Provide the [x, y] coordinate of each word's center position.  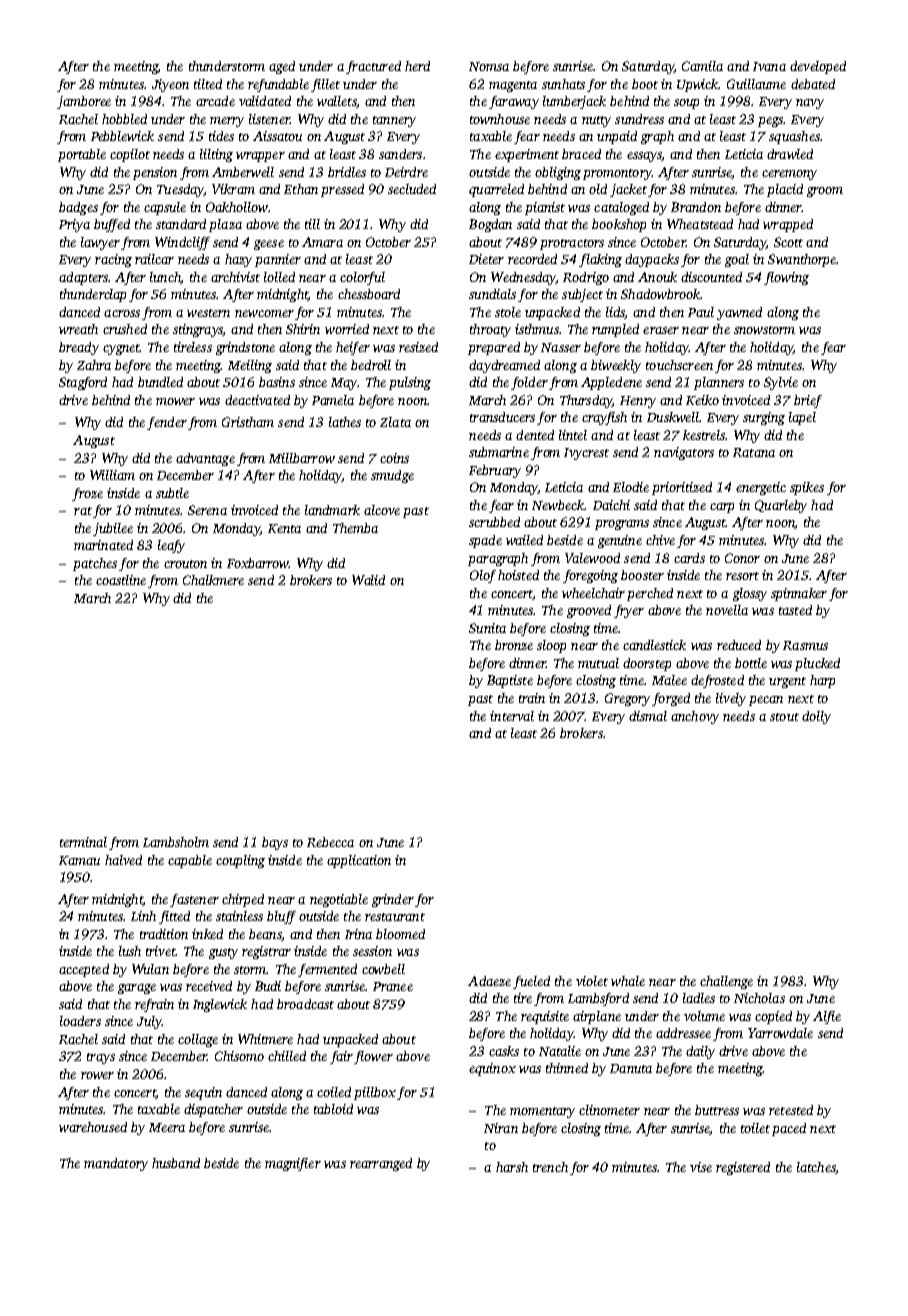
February [495, 471]
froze [87, 494]
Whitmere [265, 1039]
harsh [512, 1167]
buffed [112, 225]
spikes [807, 488]
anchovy [695, 717]
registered [743, 1168]
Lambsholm [176, 842]
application [359, 861]
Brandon [696, 207]
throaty [490, 330]
